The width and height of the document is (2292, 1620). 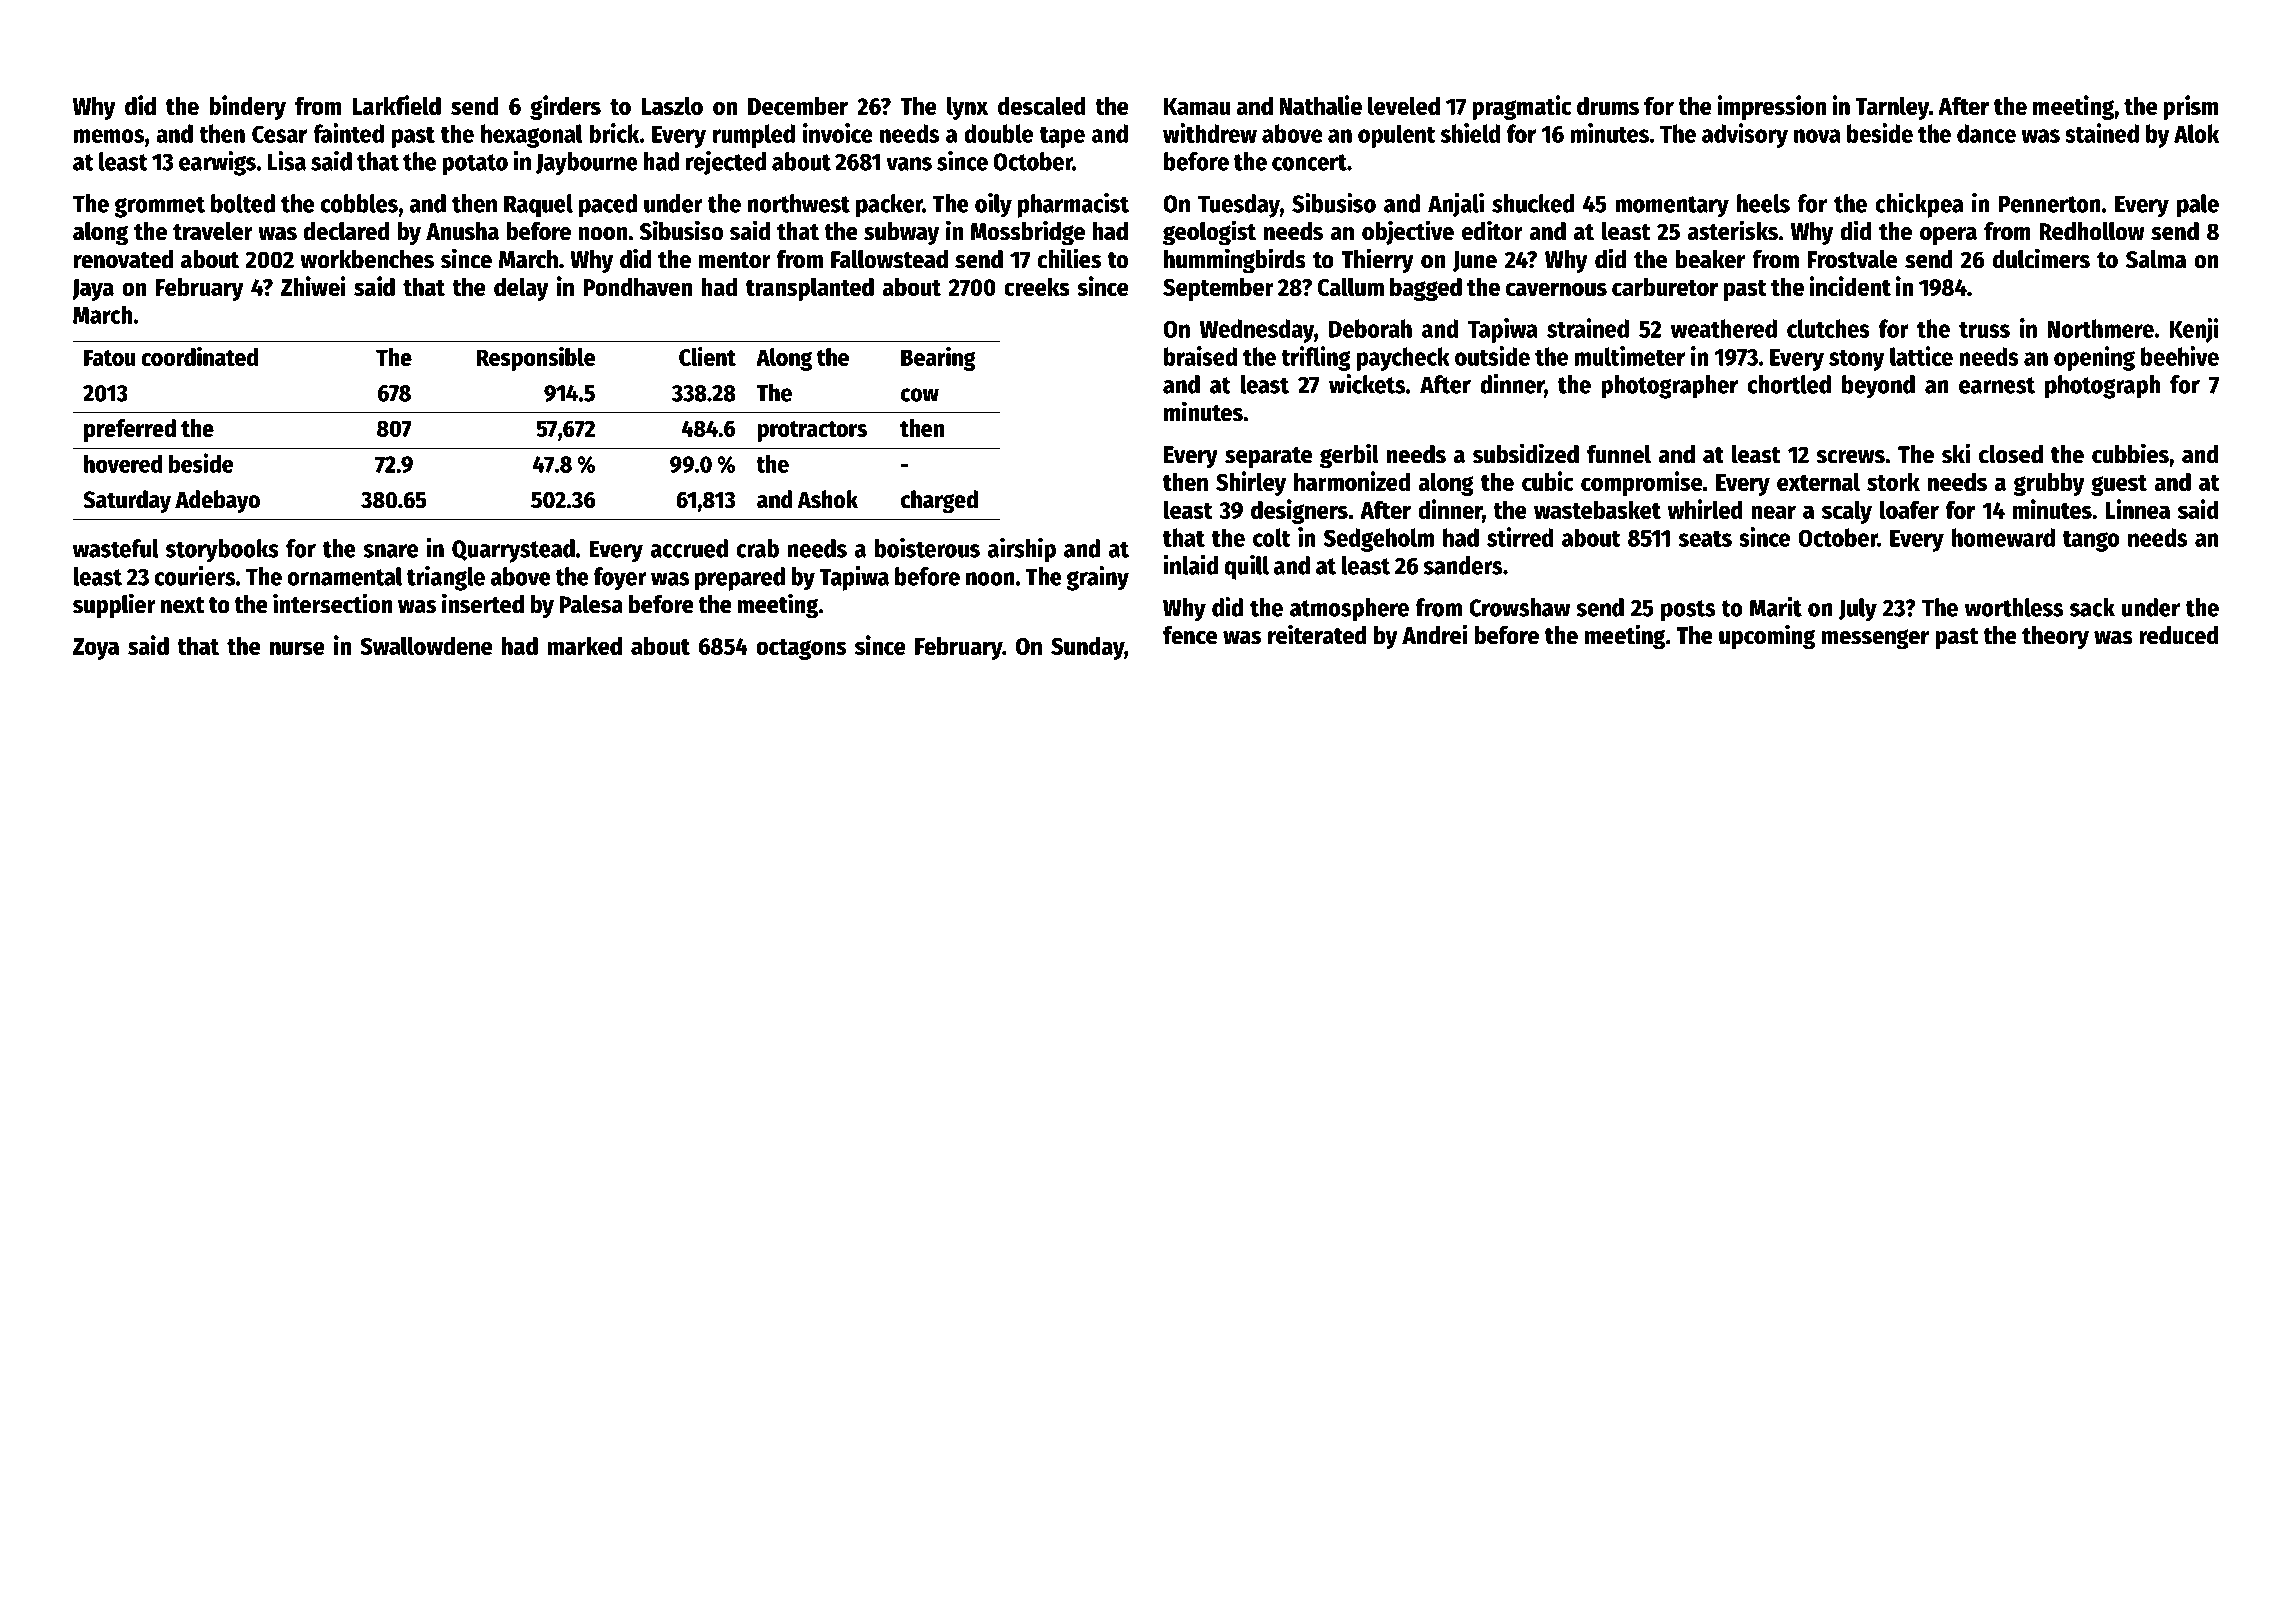 What do you see at coordinates (1210, 133) in the document?
I see `withdrew` at bounding box center [1210, 133].
